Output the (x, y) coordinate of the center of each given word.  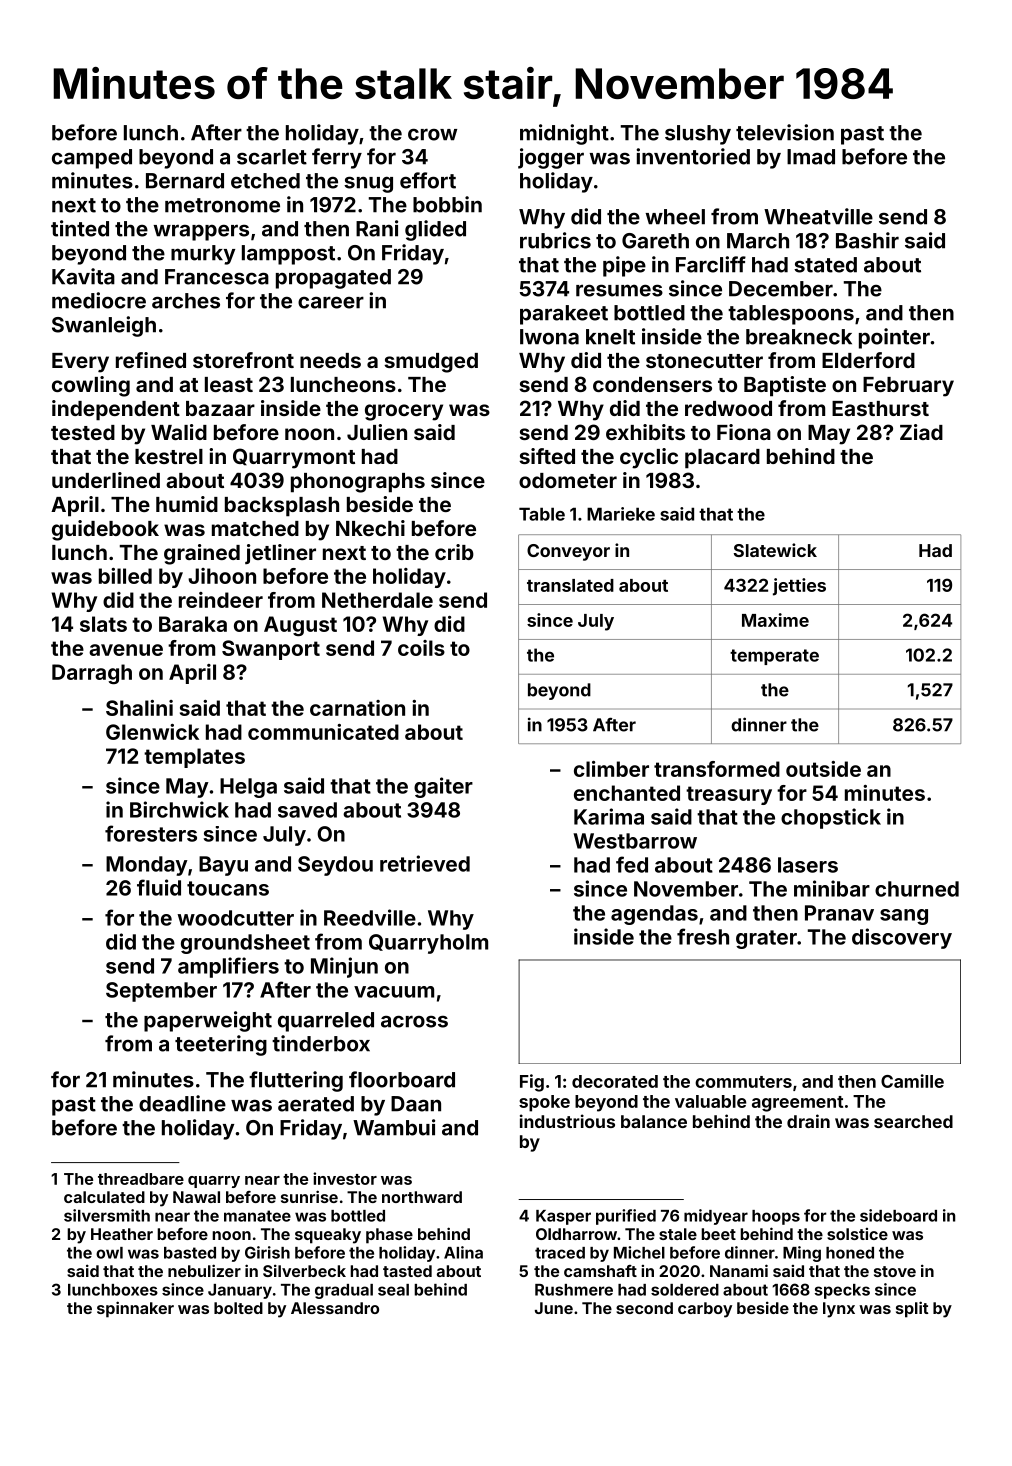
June (554, 1308)
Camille (912, 1081)
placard (722, 459)
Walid (179, 432)
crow (432, 134)
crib (454, 552)
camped (92, 159)
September (161, 992)
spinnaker (135, 1309)
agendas (654, 915)
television (785, 132)
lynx (839, 1310)
